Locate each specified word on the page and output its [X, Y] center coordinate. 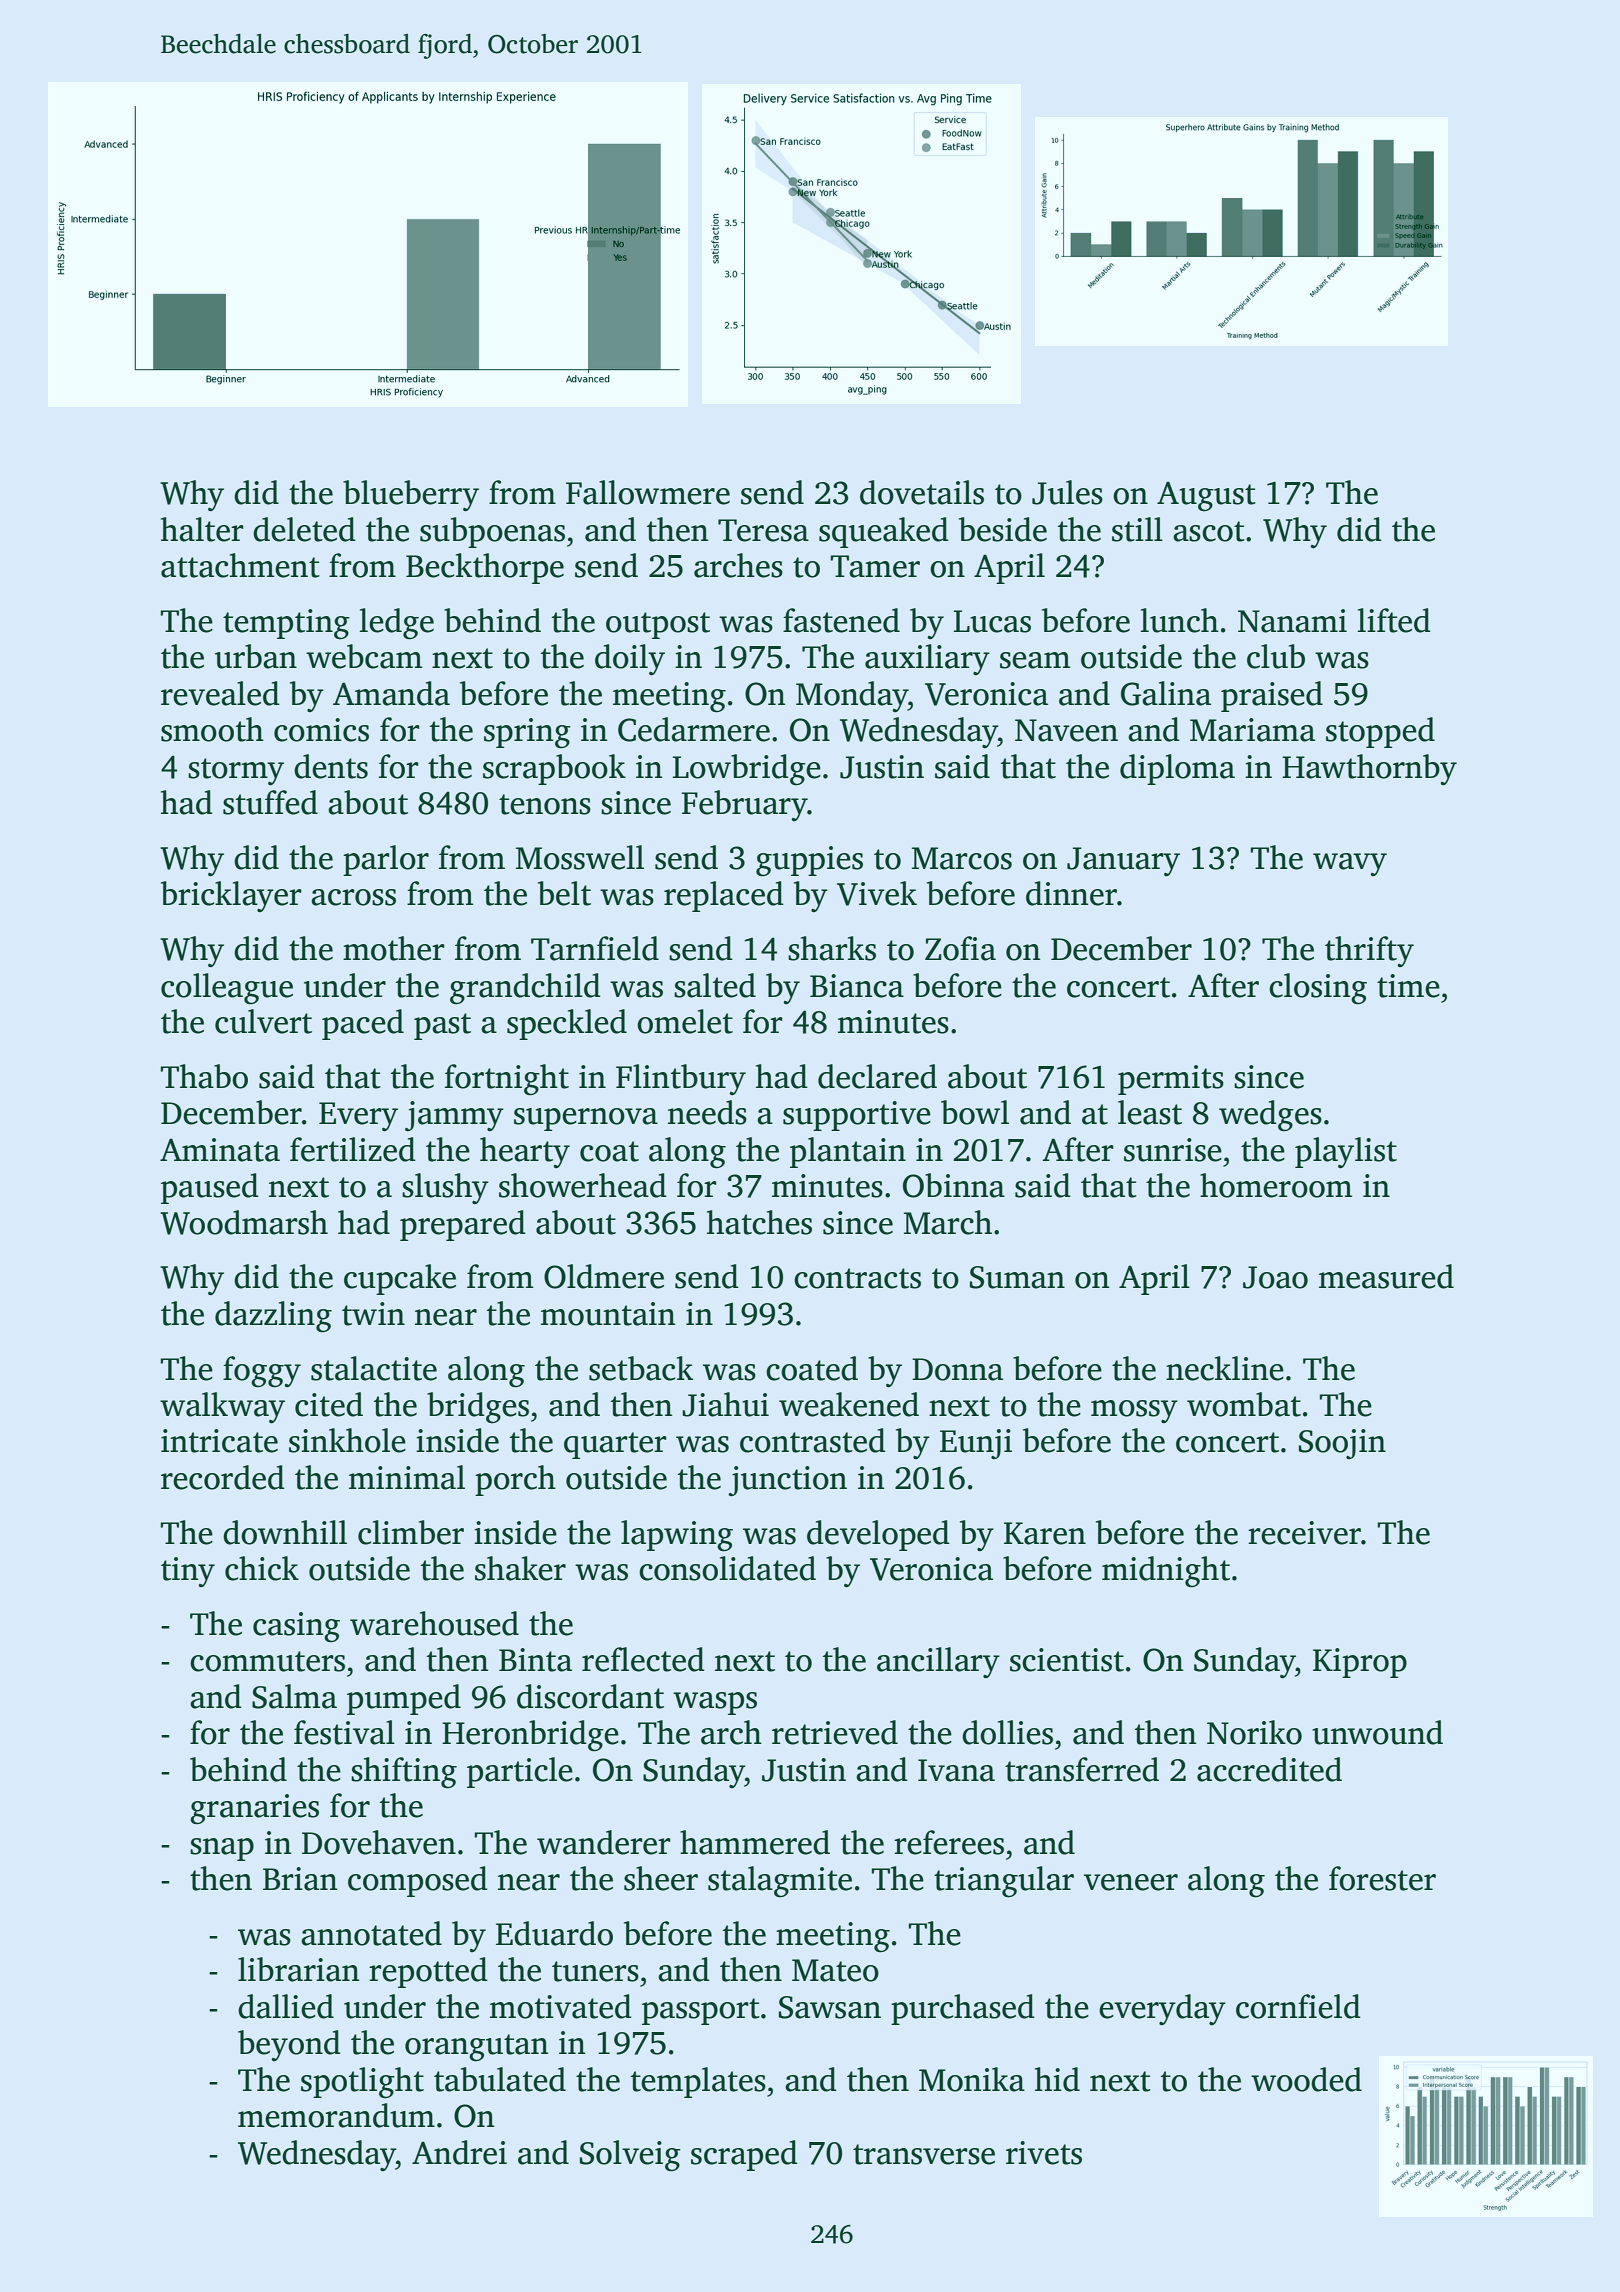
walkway [222, 1408]
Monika [972, 2079]
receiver [1304, 1533]
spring [527, 733]
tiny [188, 1572]
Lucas [992, 621]
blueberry [411, 496]
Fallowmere [648, 492]
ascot [1209, 531]
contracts [857, 1278]
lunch [1180, 620]
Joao [1275, 1277]
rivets [1044, 2153]
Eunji [976, 1444]
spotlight [362, 2083]
